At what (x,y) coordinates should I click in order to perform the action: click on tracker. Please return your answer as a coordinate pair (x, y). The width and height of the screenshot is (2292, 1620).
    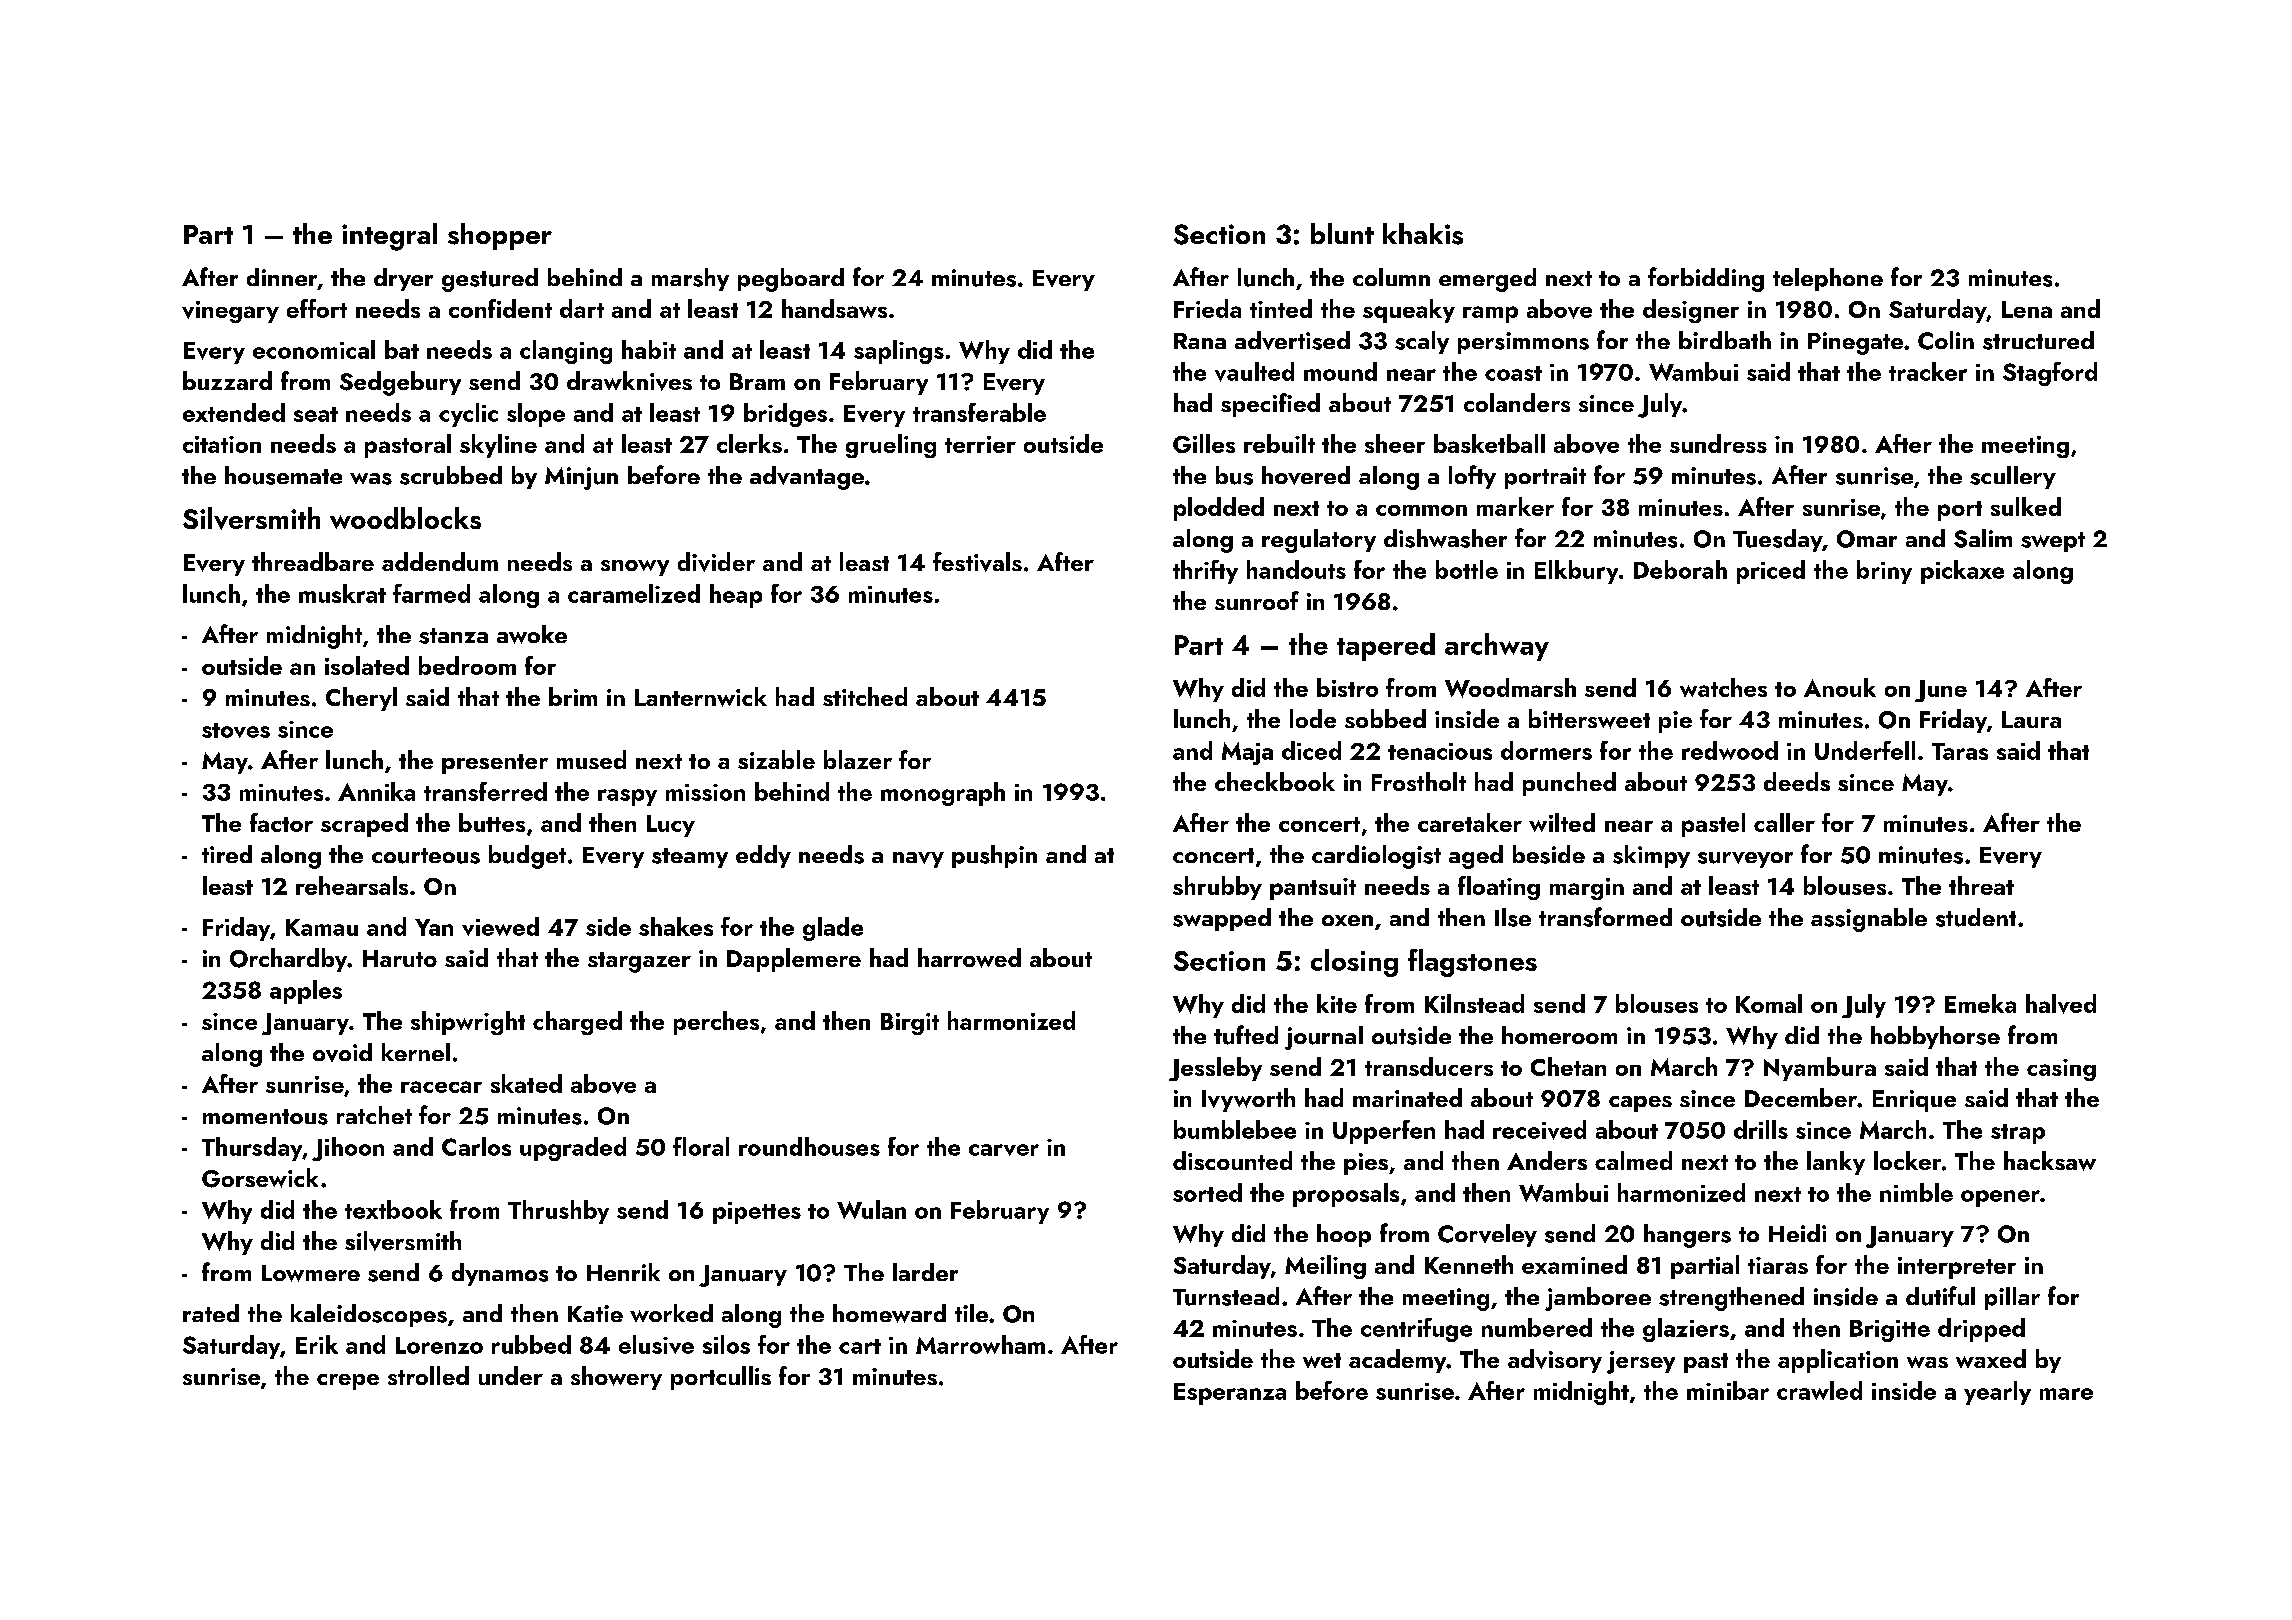
    Looking at the image, I should click on (1928, 371).
